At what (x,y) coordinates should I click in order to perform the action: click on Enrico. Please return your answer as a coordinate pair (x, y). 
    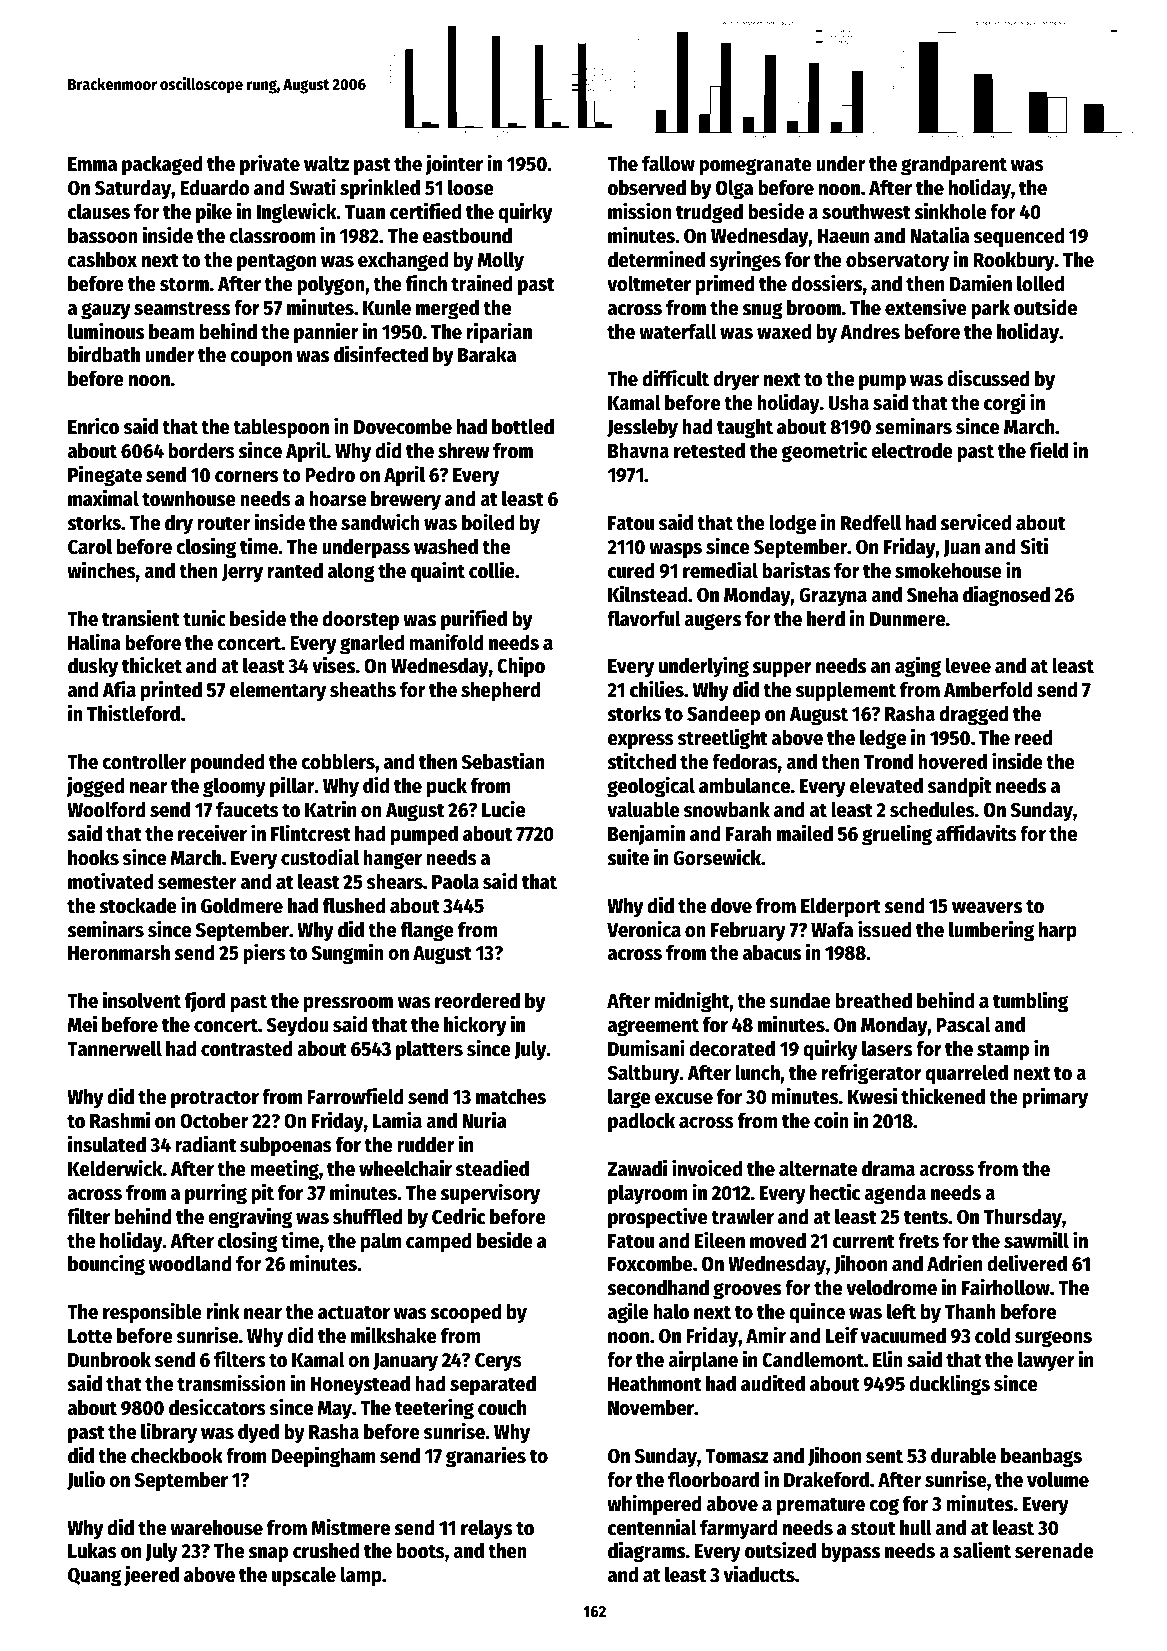
    Looking at the image, I should click on (93, 426).
